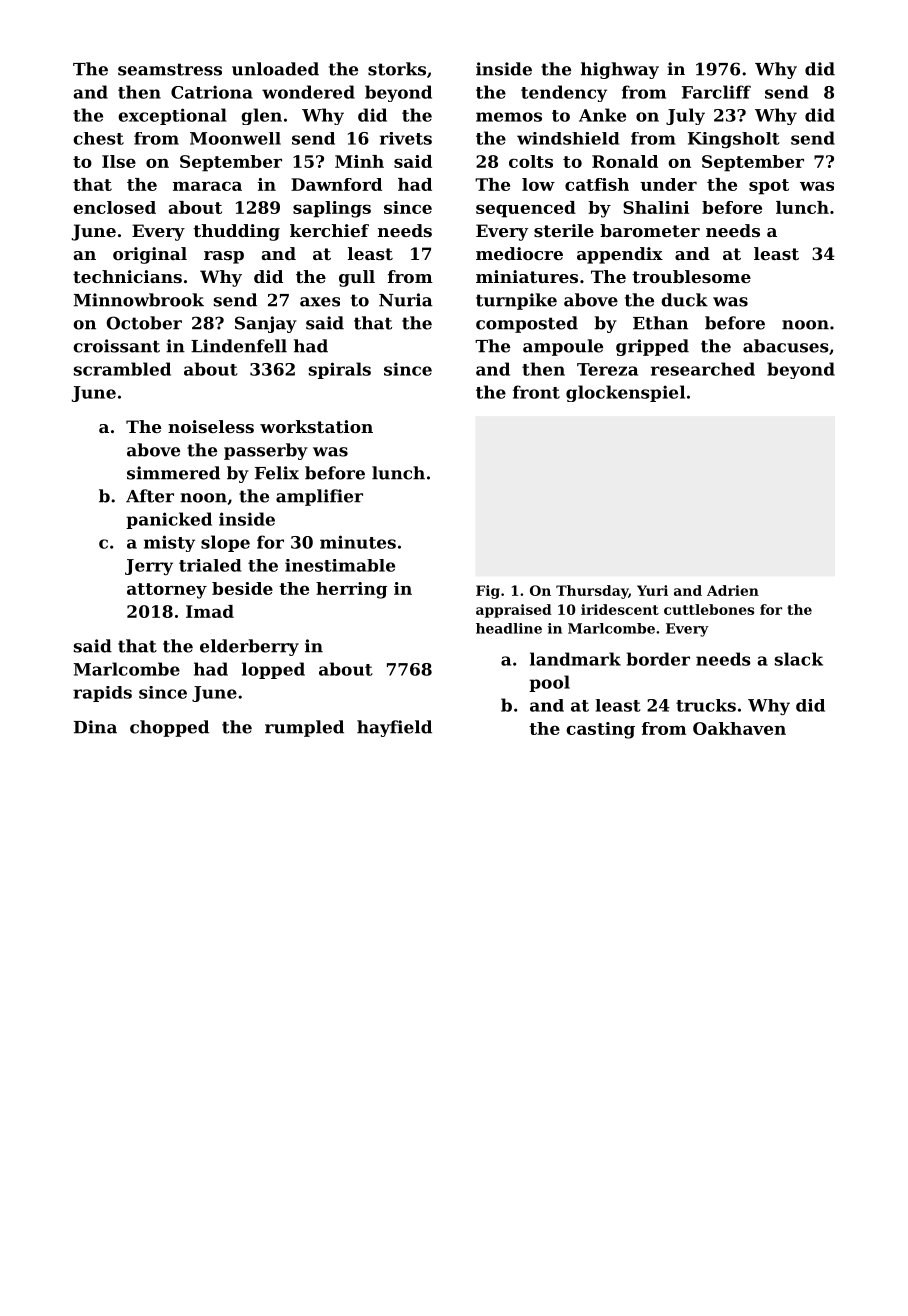  What do you see at coordinates (703, 369) in the image?
I see `researched` at bounding box center [703, 369].
